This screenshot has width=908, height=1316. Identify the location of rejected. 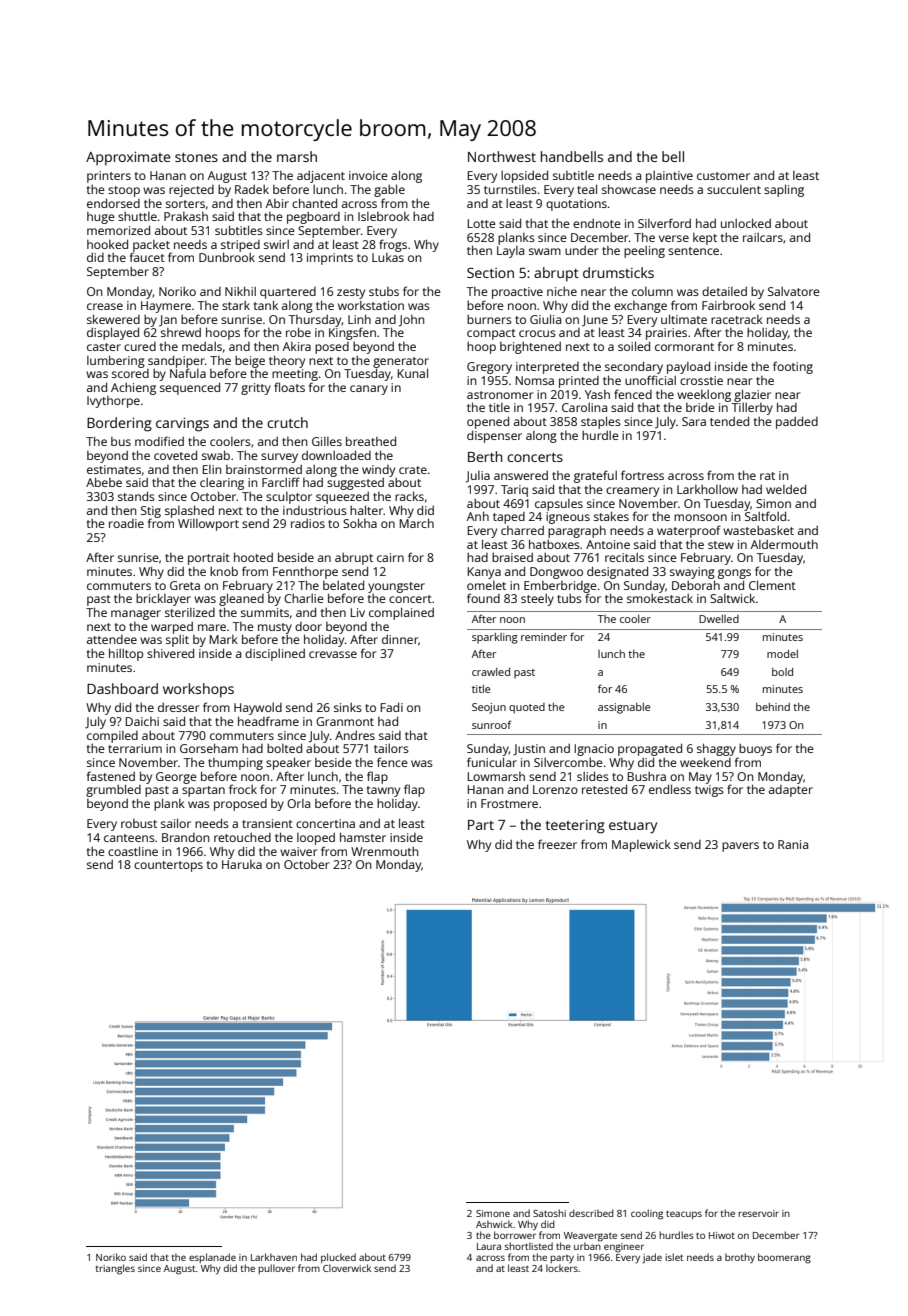
(191, 191).
